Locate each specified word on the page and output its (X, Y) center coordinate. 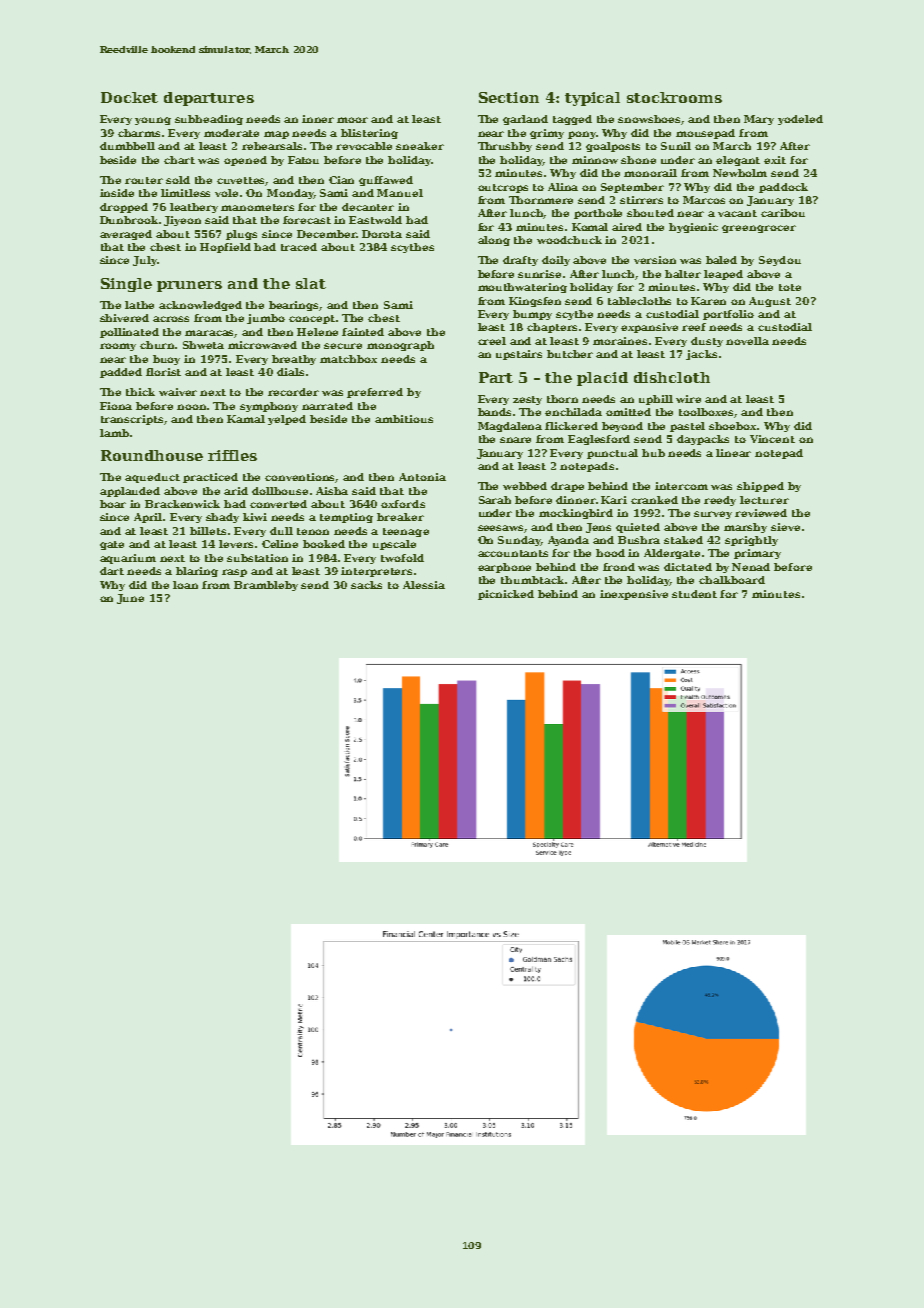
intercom (681, 486)
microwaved (262, 345)
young (153, 121)
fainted (363, 332)
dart (112, 571)
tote (790, 287)
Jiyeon (182, 221)
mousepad (705, 134)
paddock (783, 188)
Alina (563, 187)
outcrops (503, 188)
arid (236, 491)
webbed (525, 486)
